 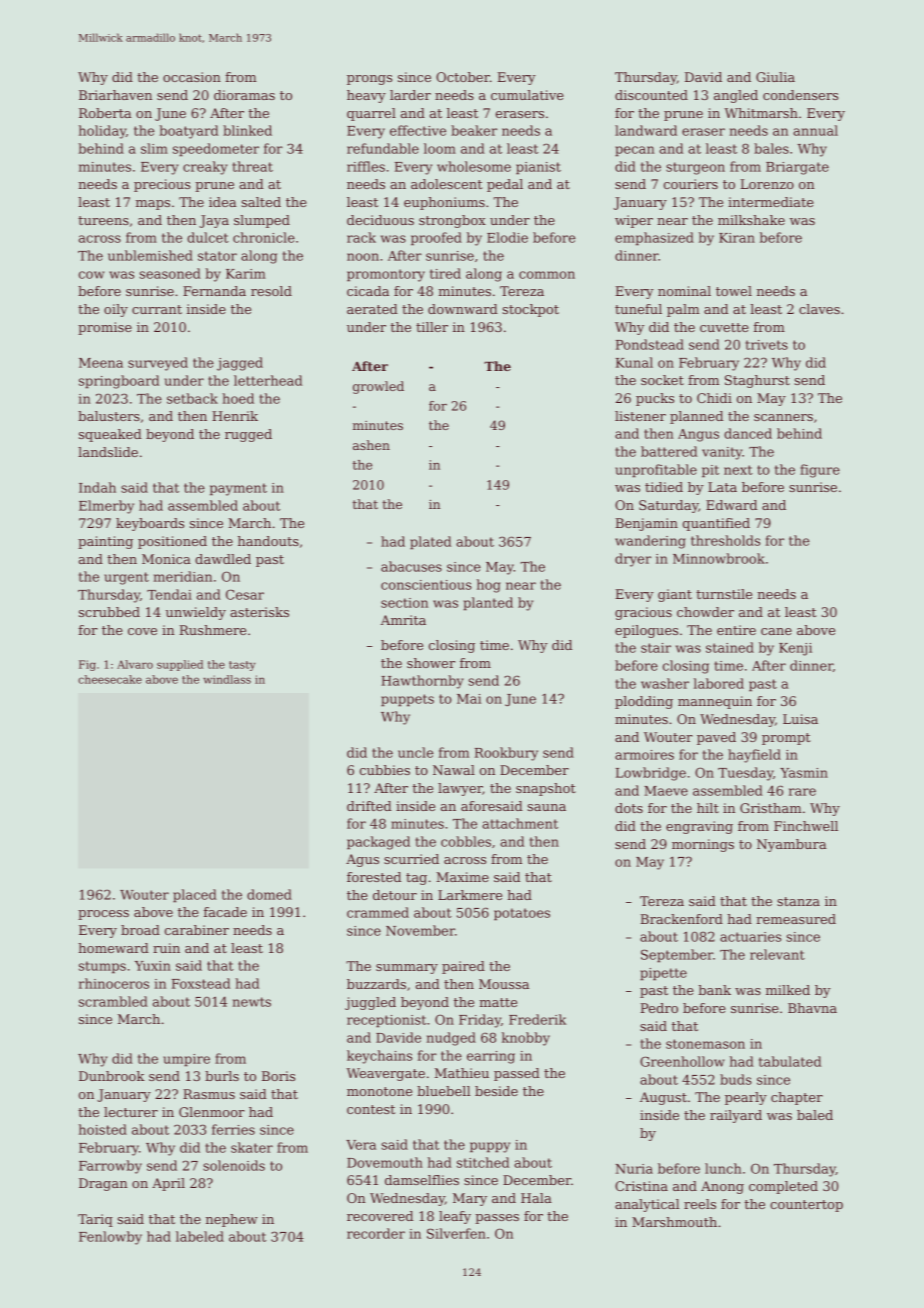 I want to click on nephew, so click(x=232, y=1220).
